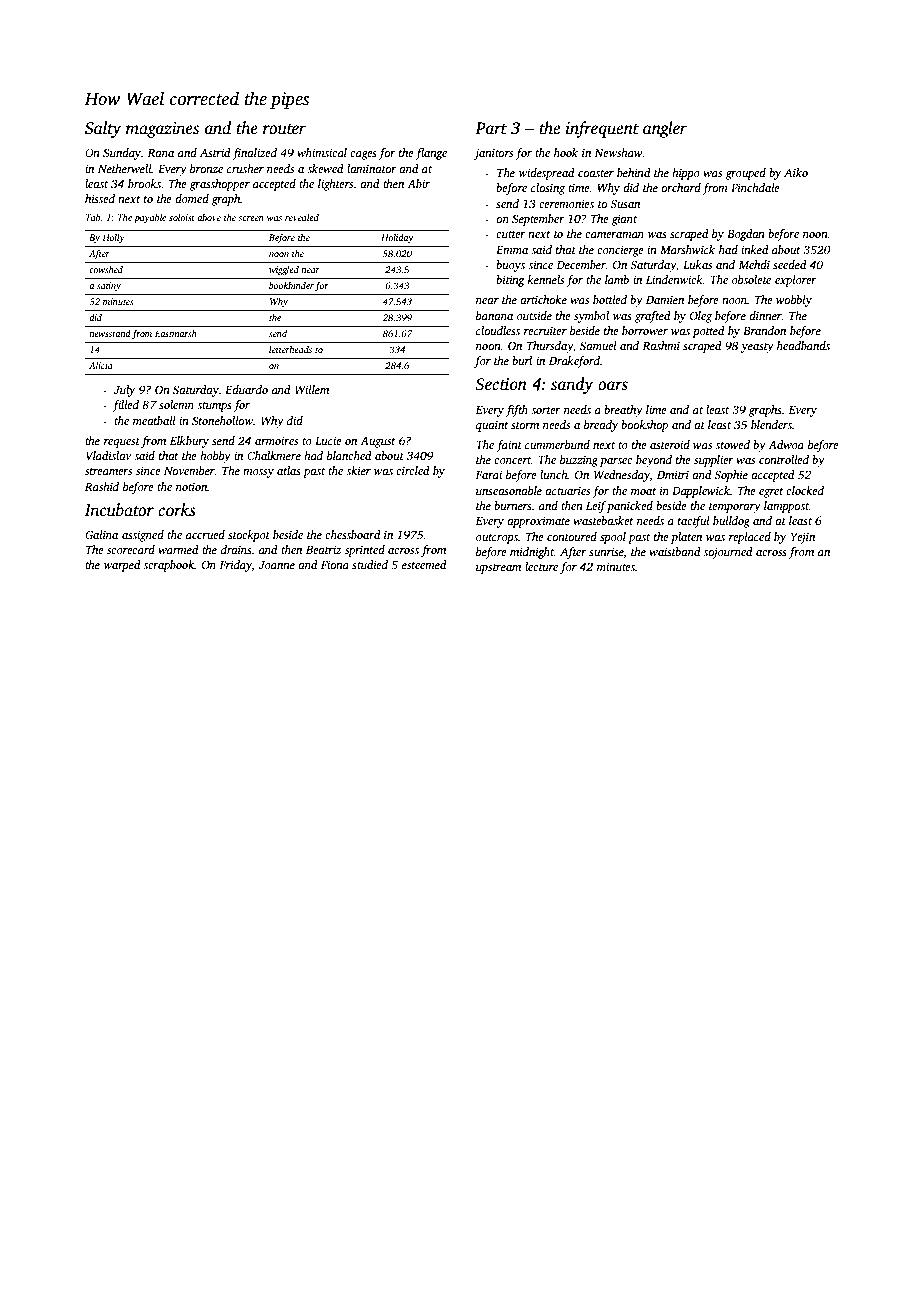 Image resolution: width=924 pixels, height=1314 pixels. What do you see at coordinates (246, 389) in the image?
I see `Eduardo` at bounding box center [246, 389].
